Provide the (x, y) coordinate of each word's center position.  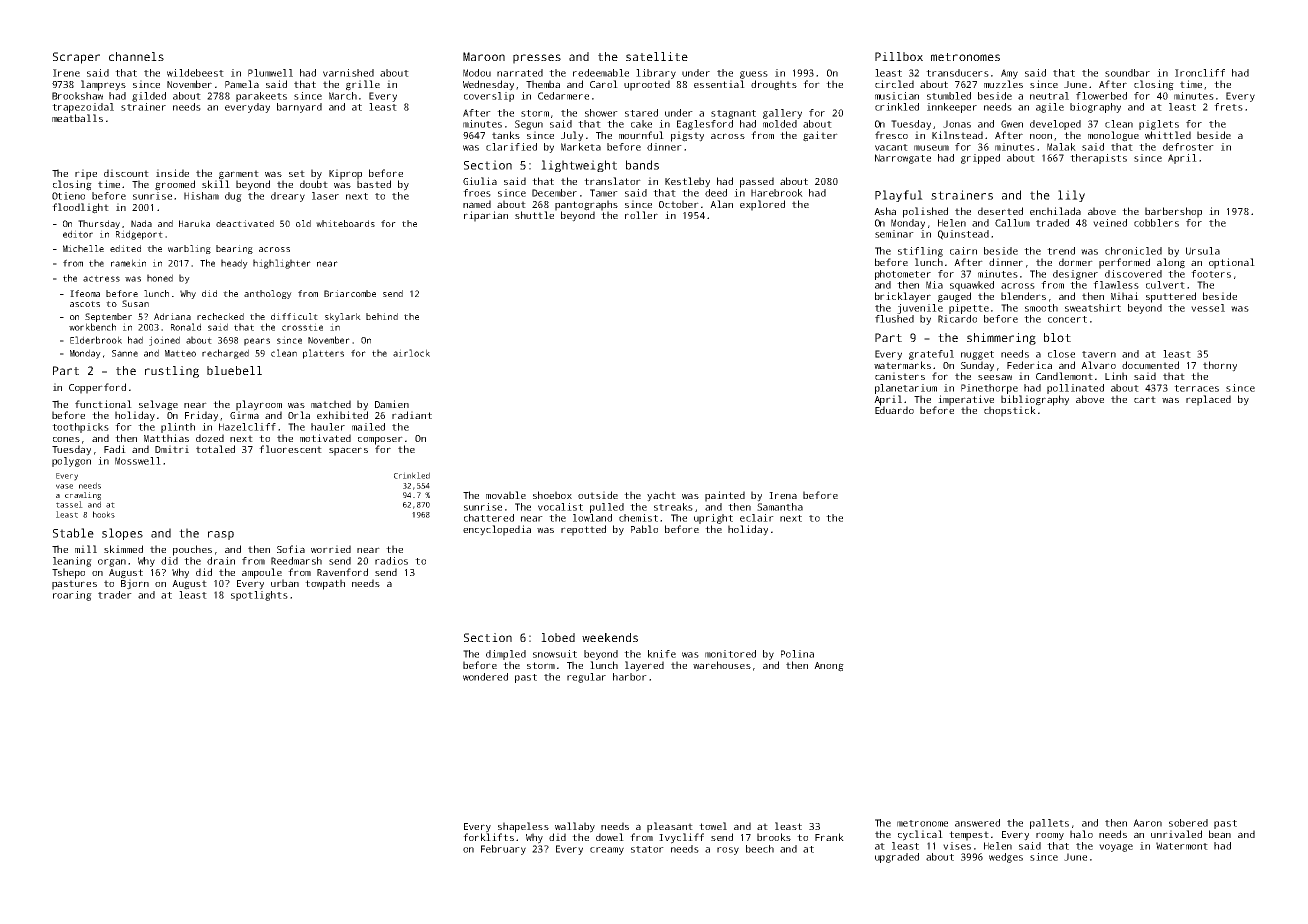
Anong (829, 667)
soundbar (1127, 73)
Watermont (1182, 846)
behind (382, 316)
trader (115, 595)
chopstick (1010, 411)
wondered (485, 677)
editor (78, 234)
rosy (728, 851)
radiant (412, 415)
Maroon (484, 56)
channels (136, 56)
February (503, 850)
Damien (392, 404)
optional (1232, 263)
